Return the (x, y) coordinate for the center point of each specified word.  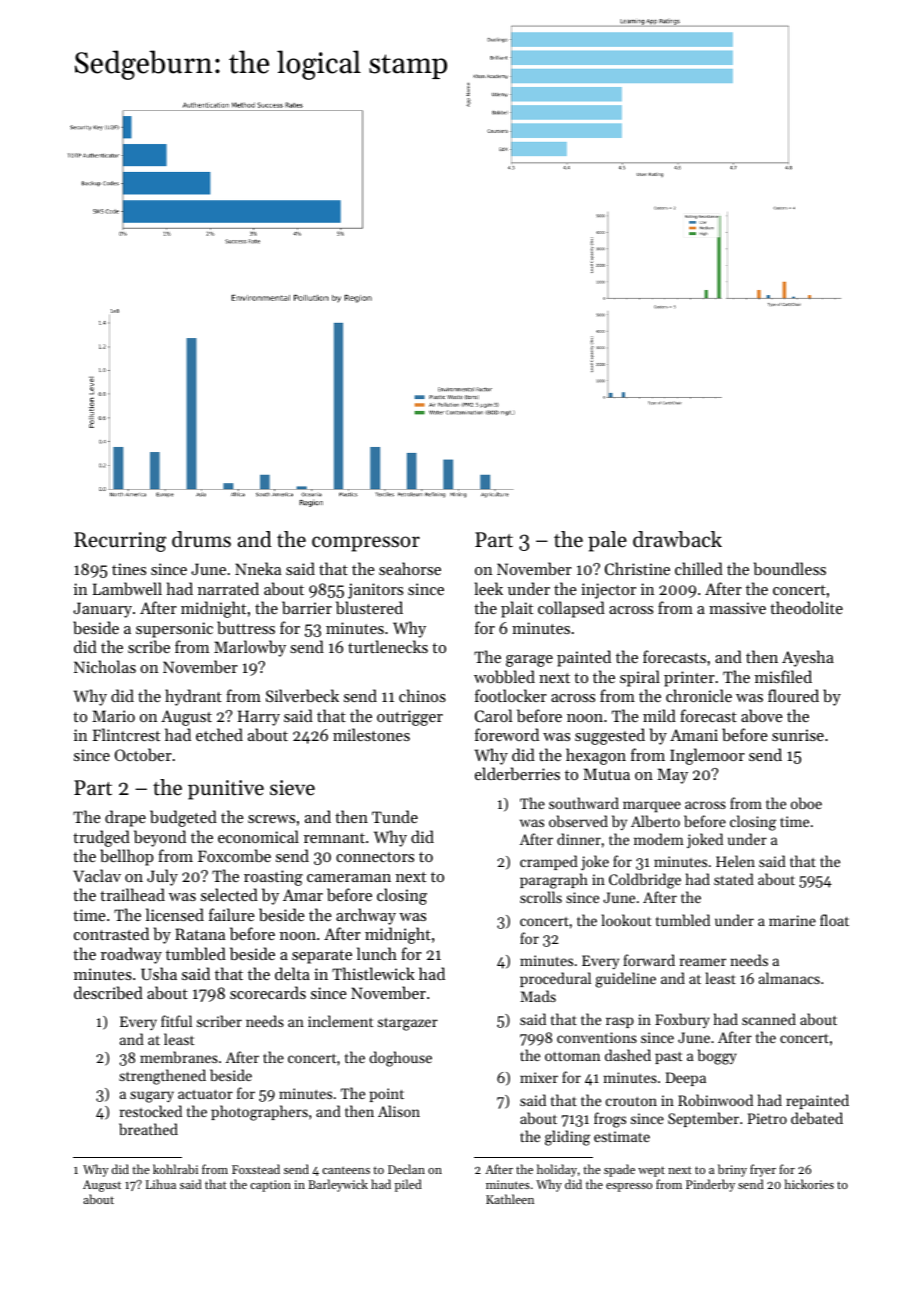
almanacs (789, 978)
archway (366, 916)
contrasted (111, 933)
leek (488, 588)
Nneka (258, 568)
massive (737, 608)
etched (219, 734)
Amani (694, 735)
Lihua (161, 1184)
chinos (422, 695)
